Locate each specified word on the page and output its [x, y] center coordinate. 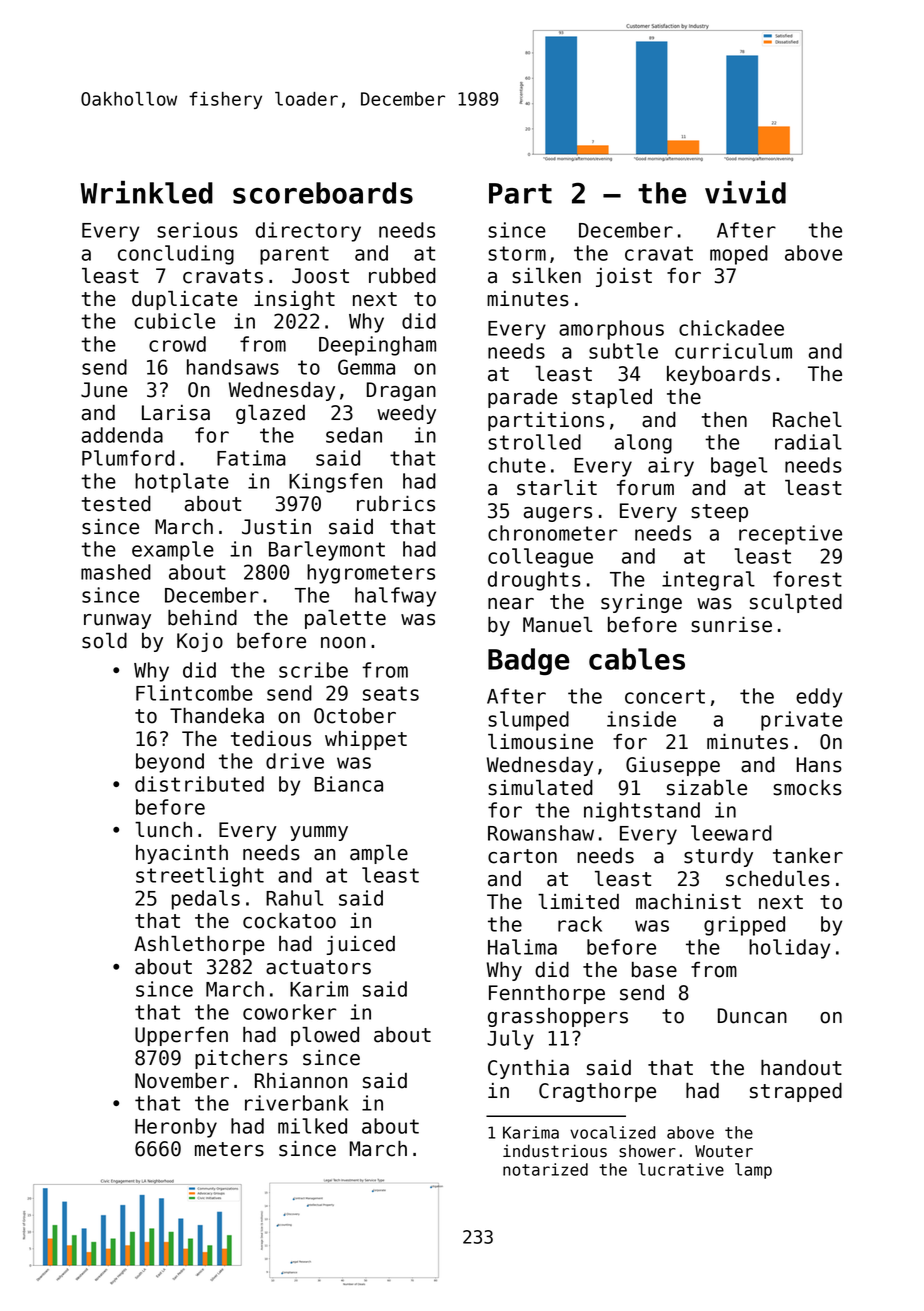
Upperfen [181, 1036]
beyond [170, 763]
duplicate [184, 300]
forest [807, 579]
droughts [534, 581]
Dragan [401, 391]
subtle [623, 351]
